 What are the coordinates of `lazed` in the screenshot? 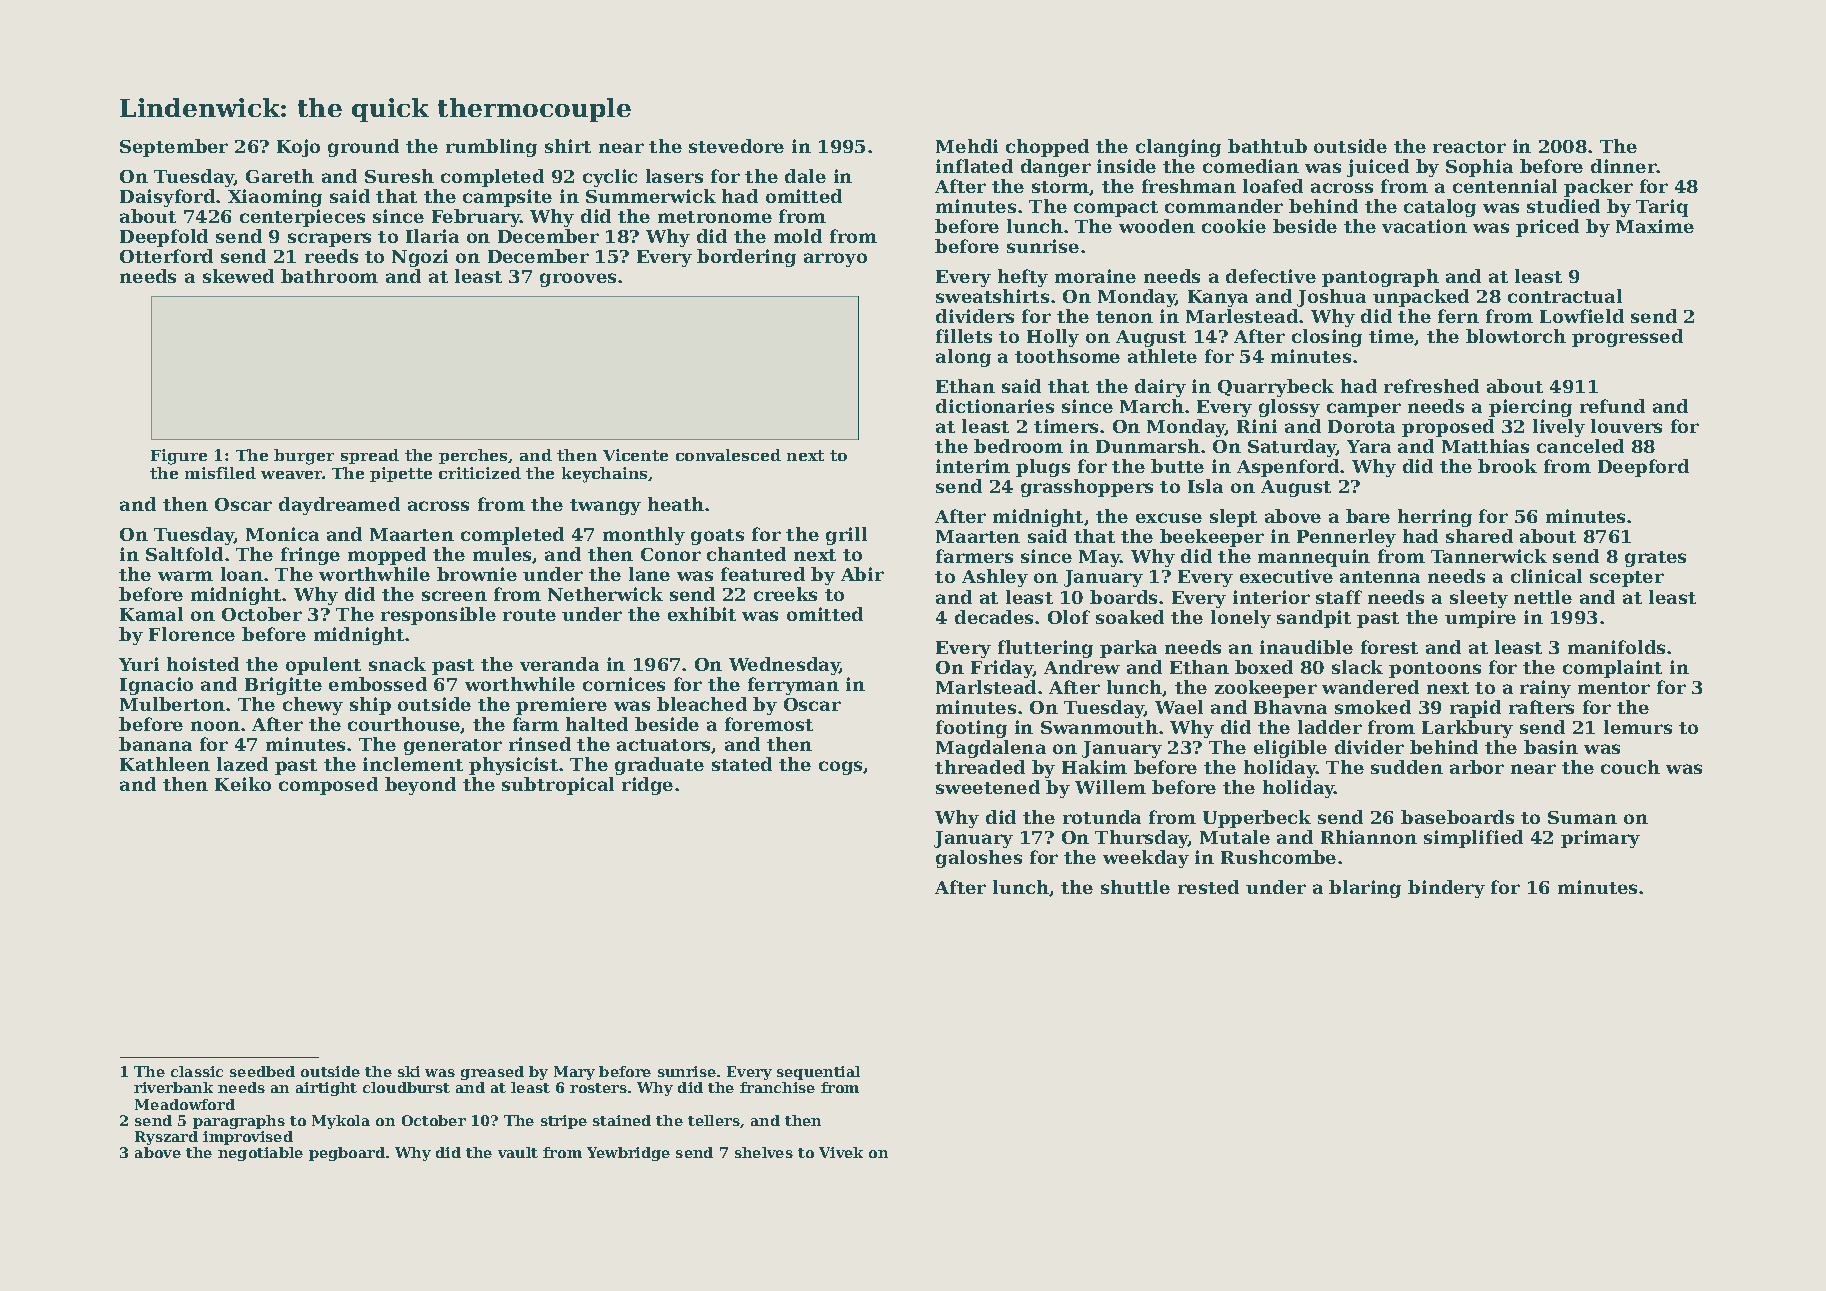 It's located at (242, 764).
